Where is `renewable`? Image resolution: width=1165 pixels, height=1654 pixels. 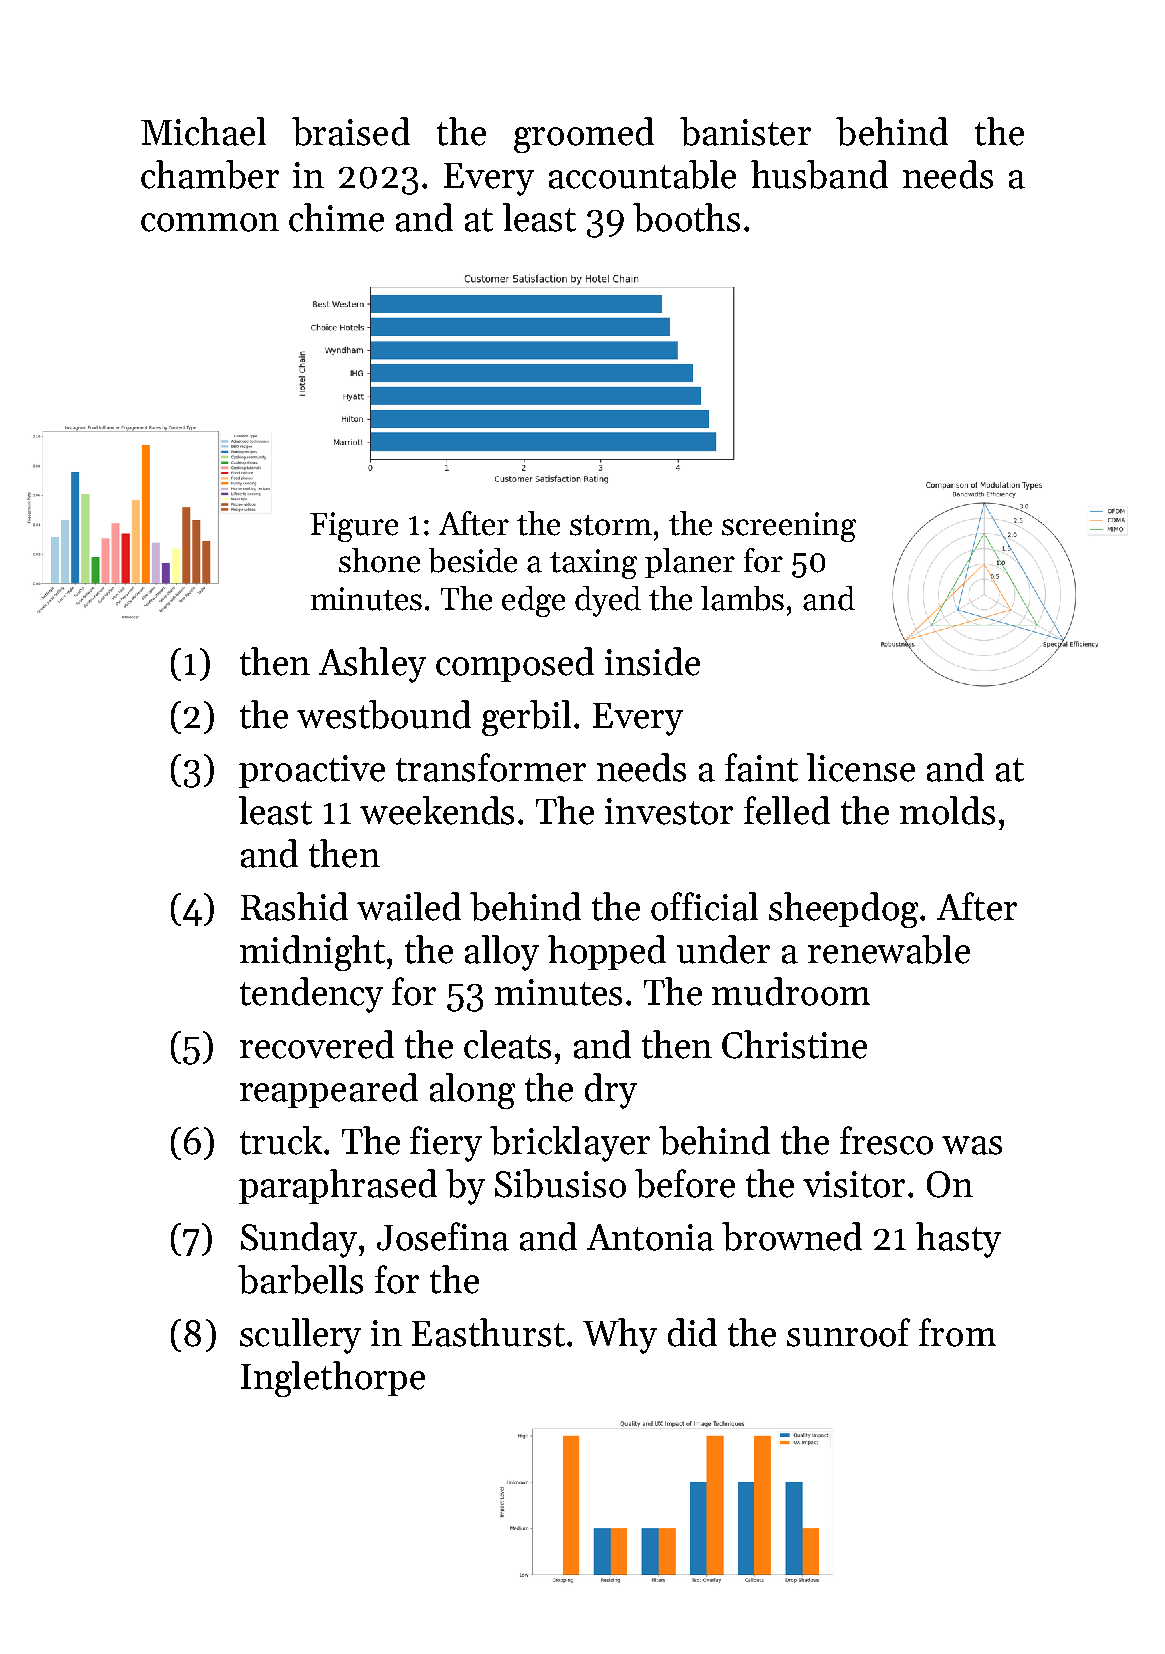
renewable is located at coordinates (889, 949).
